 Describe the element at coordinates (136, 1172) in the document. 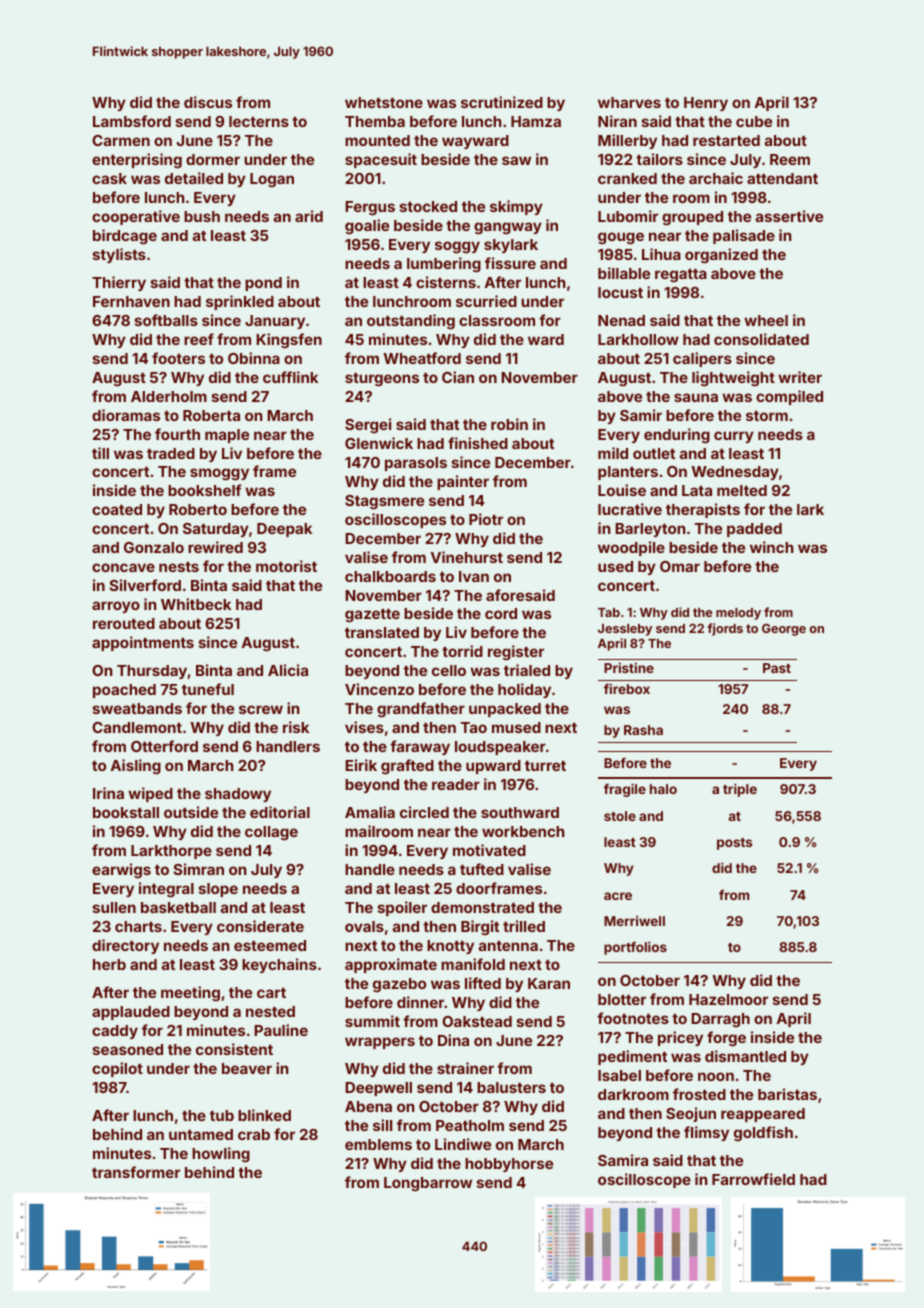

I see `transformer` at that location.
